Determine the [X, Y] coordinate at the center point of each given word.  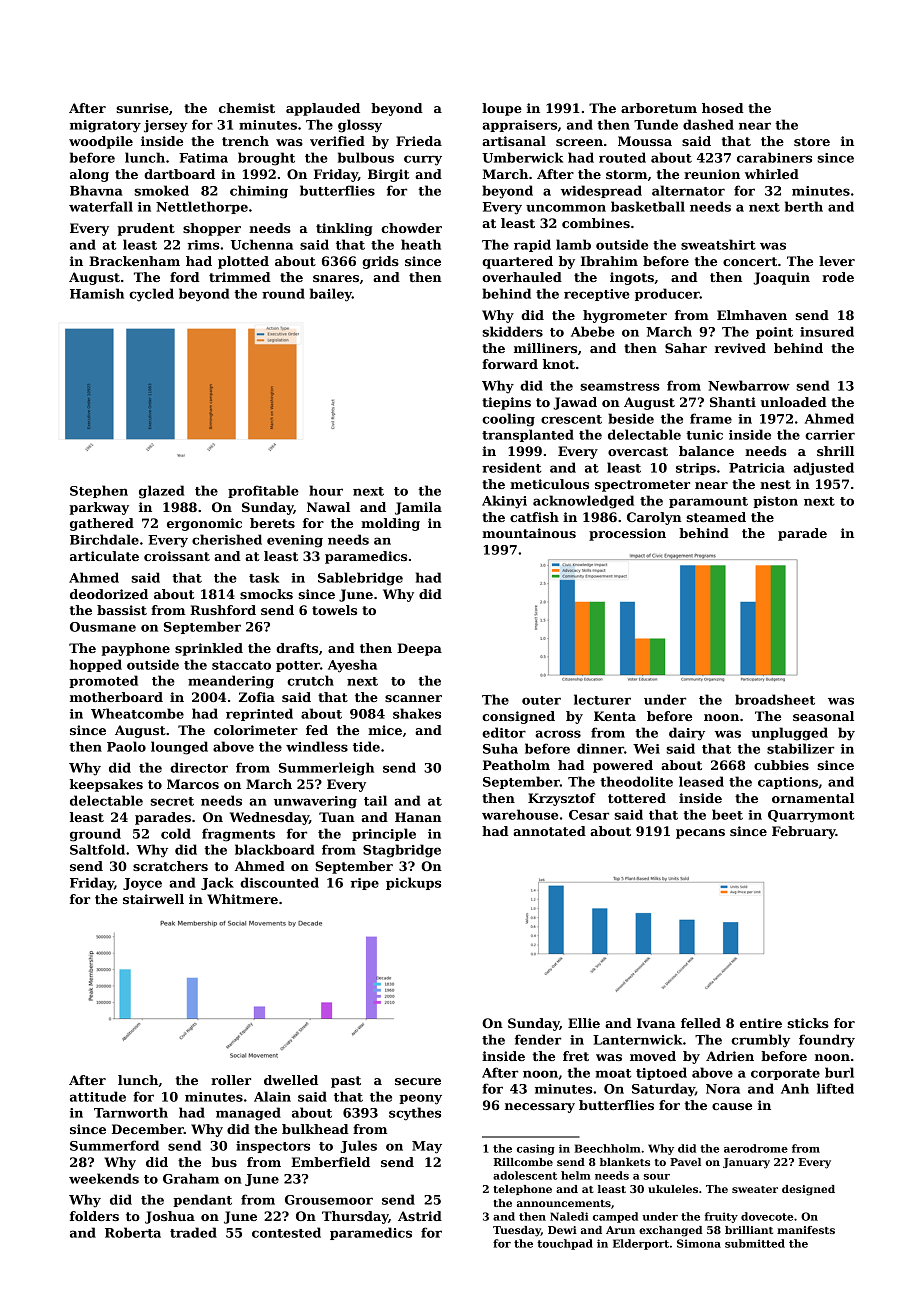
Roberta [133, 1232]
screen [579, 142]
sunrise [142, 108]
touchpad [565, 1244]
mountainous [529, 533]
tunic [704, 435]
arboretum [659, 108]
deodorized [109, 594]
